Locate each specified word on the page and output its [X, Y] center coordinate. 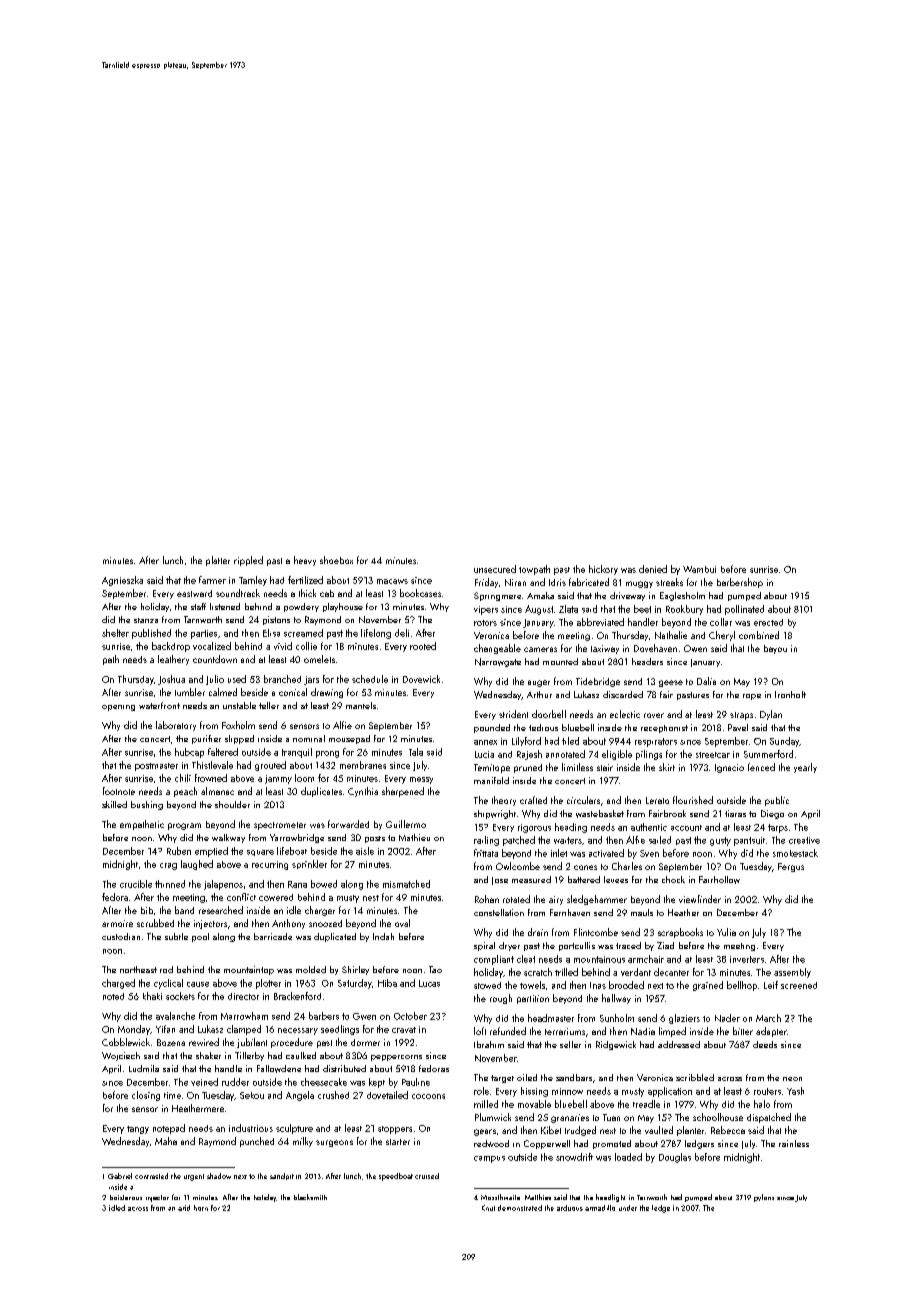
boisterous [126, 1197]
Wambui [699, 569]
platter [218, 561]
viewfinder [700, 899]
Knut [488, 1208]
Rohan [487, 899]
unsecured [495, 569]
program [184, 826]
